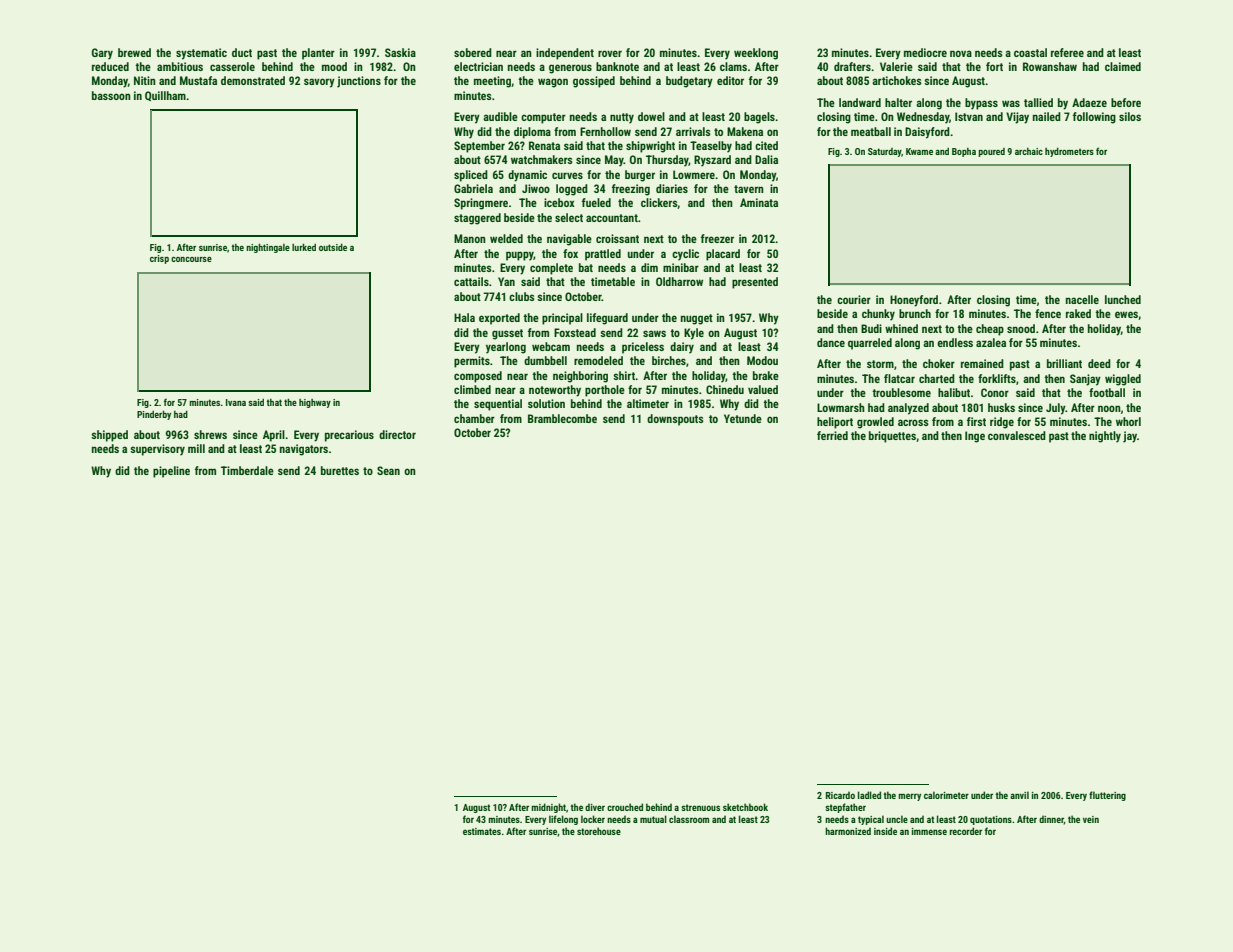  Describe the element at coordinates (315, 403) in the screenshot. I see `highway` at that location.
